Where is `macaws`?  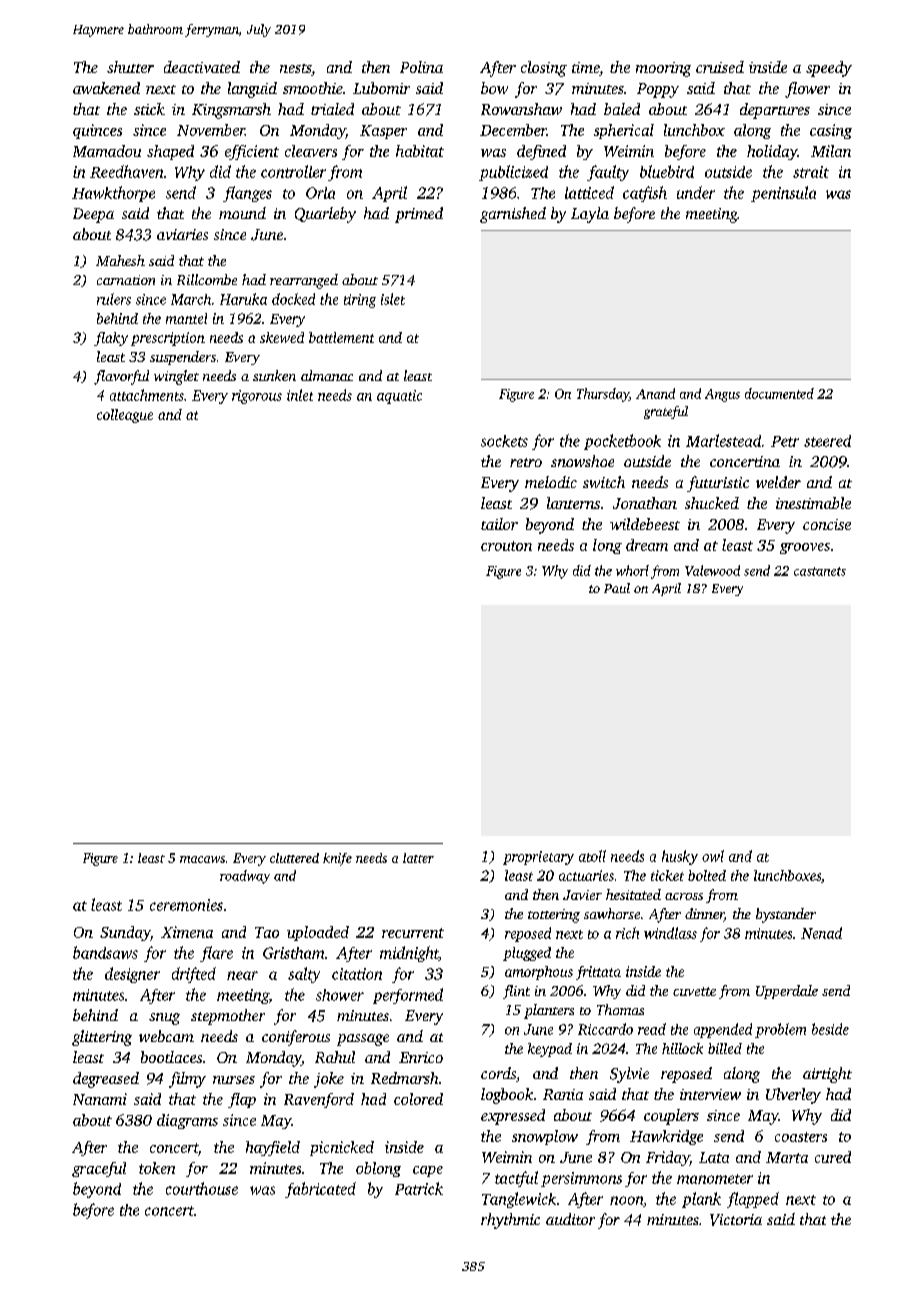 macaws is located at coordinates (202, 859).
